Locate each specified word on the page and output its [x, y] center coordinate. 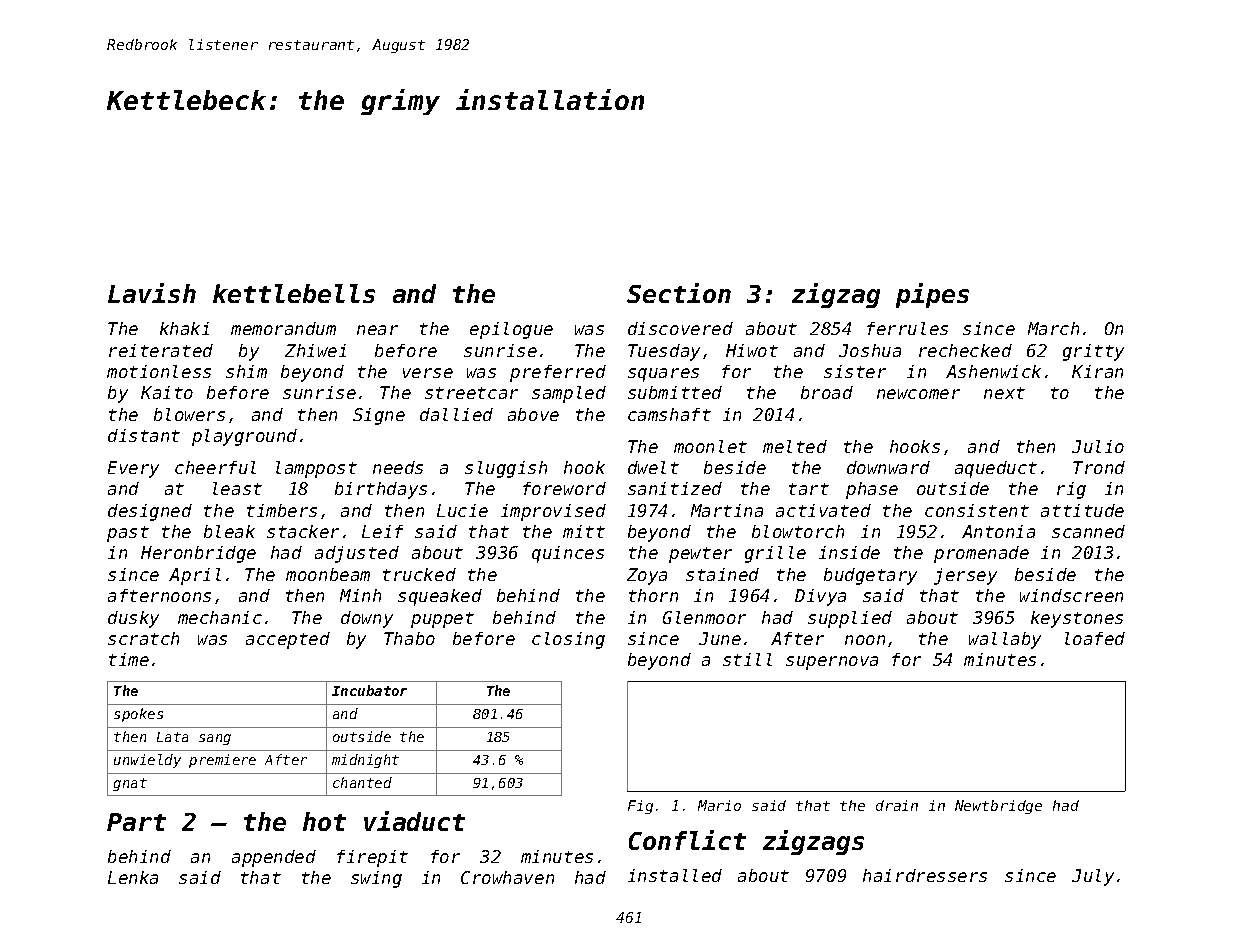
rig [1071, 490]
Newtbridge [998, 807]
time [129, 659]
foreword [564, 488]
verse [428, 373]
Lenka [133, 877]
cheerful [215, 467]
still [747, 659]
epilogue [511, 330]
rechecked [965, 350]
